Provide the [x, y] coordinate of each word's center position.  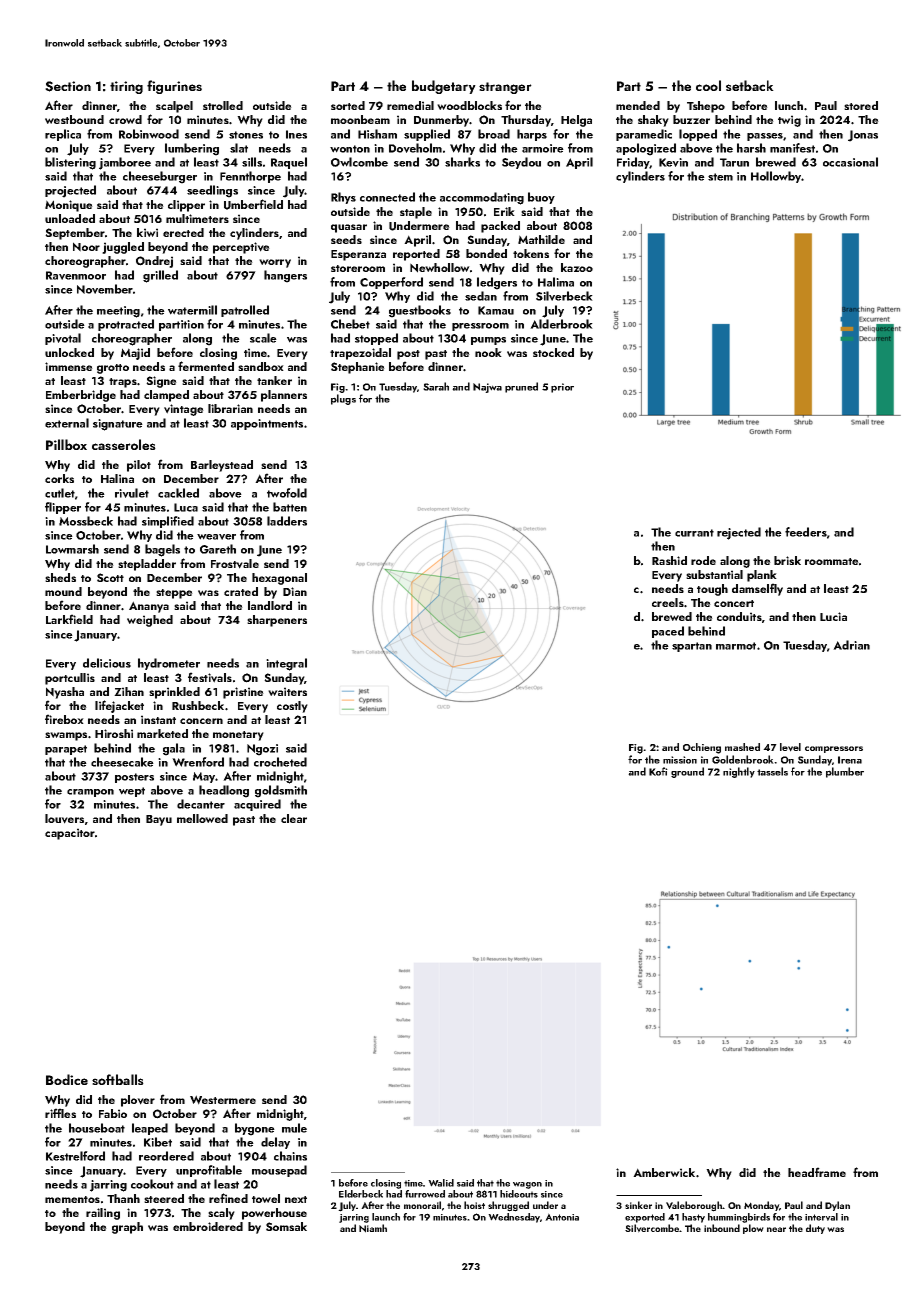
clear [294, 818]
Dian [295, 591]
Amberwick [664, 1172]
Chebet [350, 324]
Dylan [837, 1206]
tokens [531, 253]
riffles [60, 1113]
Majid [135, 354]
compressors [834, 749]
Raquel [289, 163]
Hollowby [776, 177]
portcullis [70, 679]
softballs [118, 1079]
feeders [806, 532]
